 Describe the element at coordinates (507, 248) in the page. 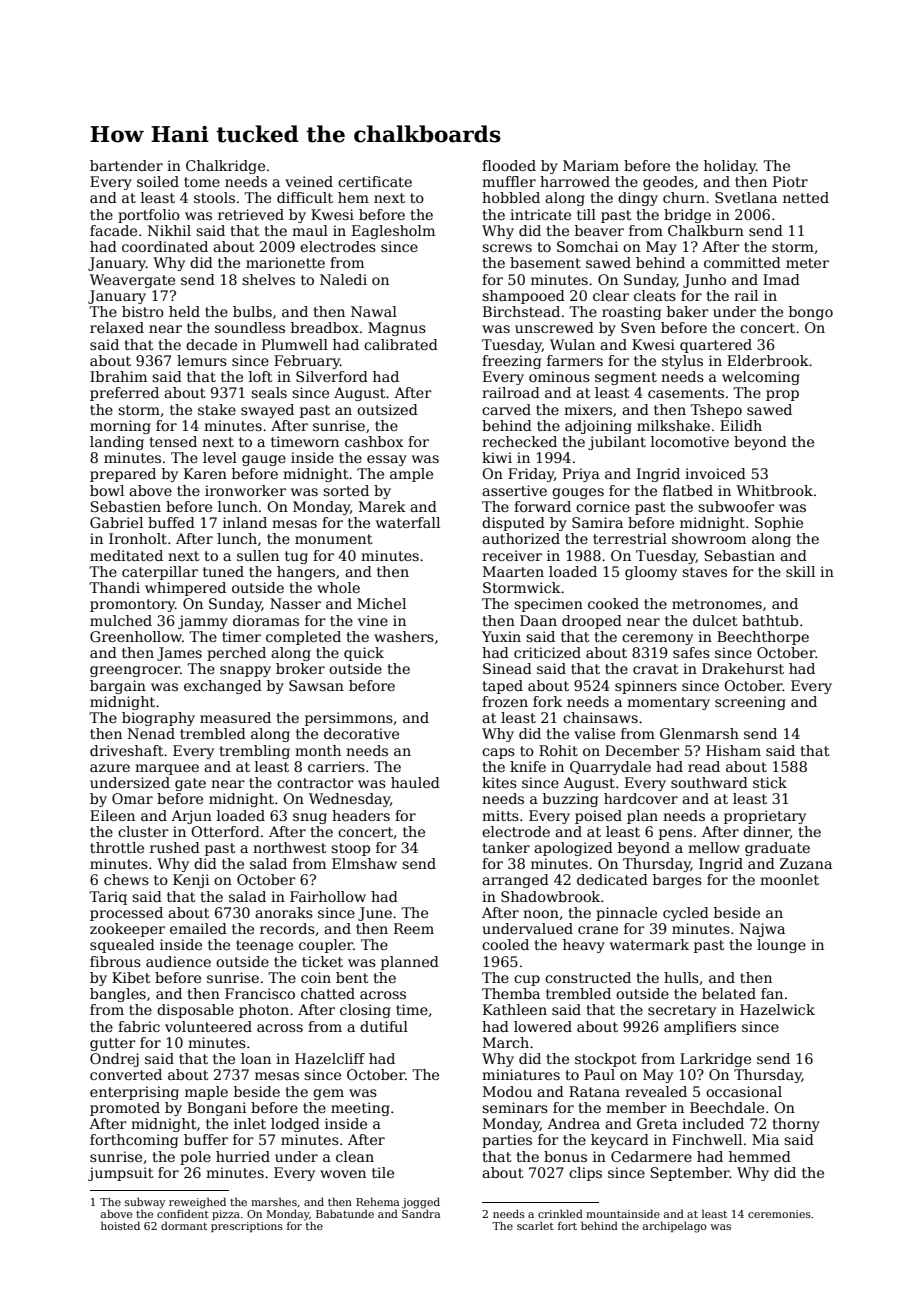

I see `screws` at that location.
